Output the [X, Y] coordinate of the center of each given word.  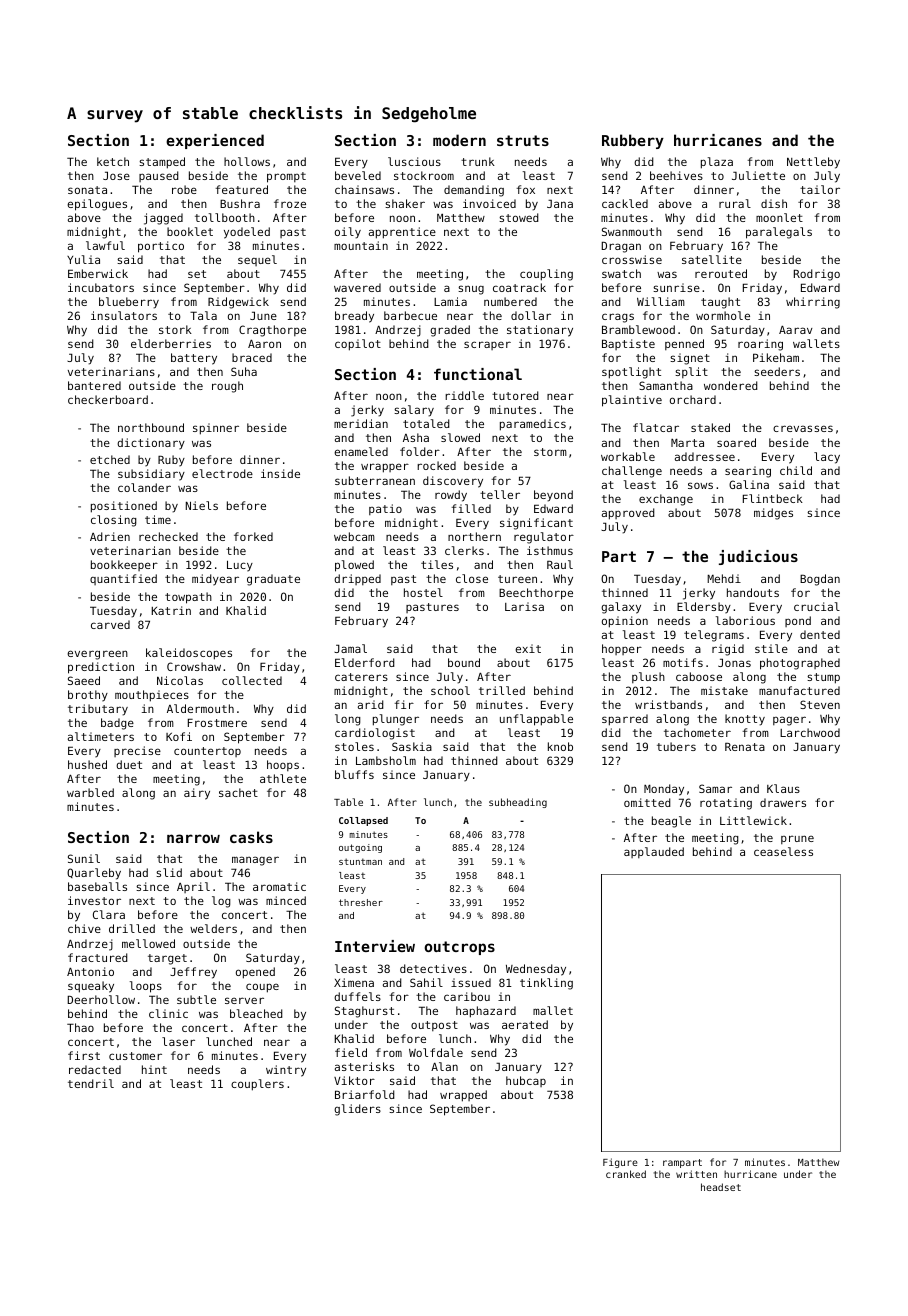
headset [721, 1187]
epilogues [97, 205]
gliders [357, 1110]
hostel [423, 592]
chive [84, 928]
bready [354, 317]
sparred [625, 720]
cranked [626, 1174]
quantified [123, 579]
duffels [357, 996]
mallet [553, 1010]
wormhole [723, 315]
